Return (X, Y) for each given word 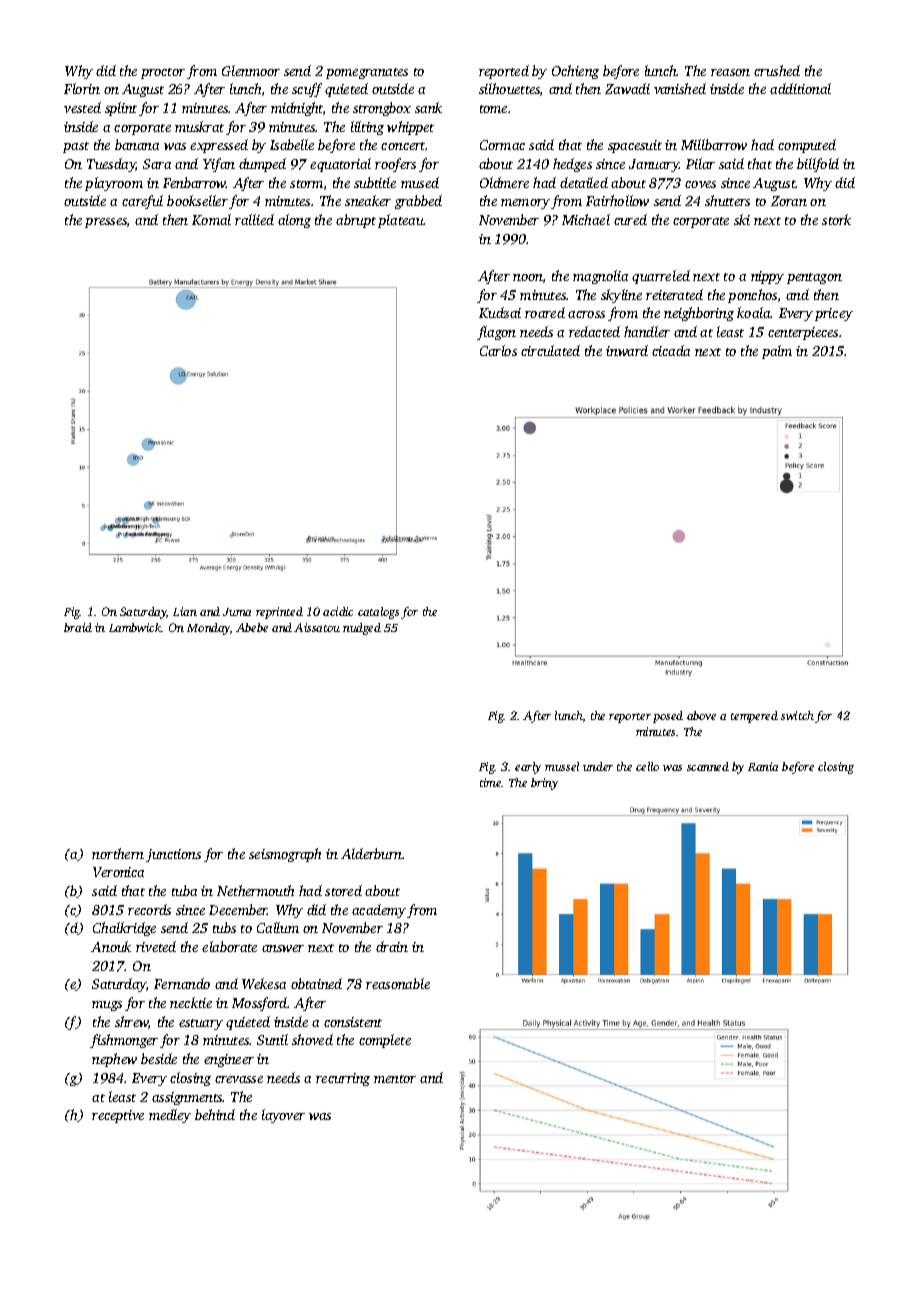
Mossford (260, 1004)
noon (528, 277)
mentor (395, 1079)
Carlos (498, 350)
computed (807, 146)
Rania (763, 766)
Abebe (252, 627)
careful (142, 202)
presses (106, 223)
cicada (671, 350)
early (528, 768)
